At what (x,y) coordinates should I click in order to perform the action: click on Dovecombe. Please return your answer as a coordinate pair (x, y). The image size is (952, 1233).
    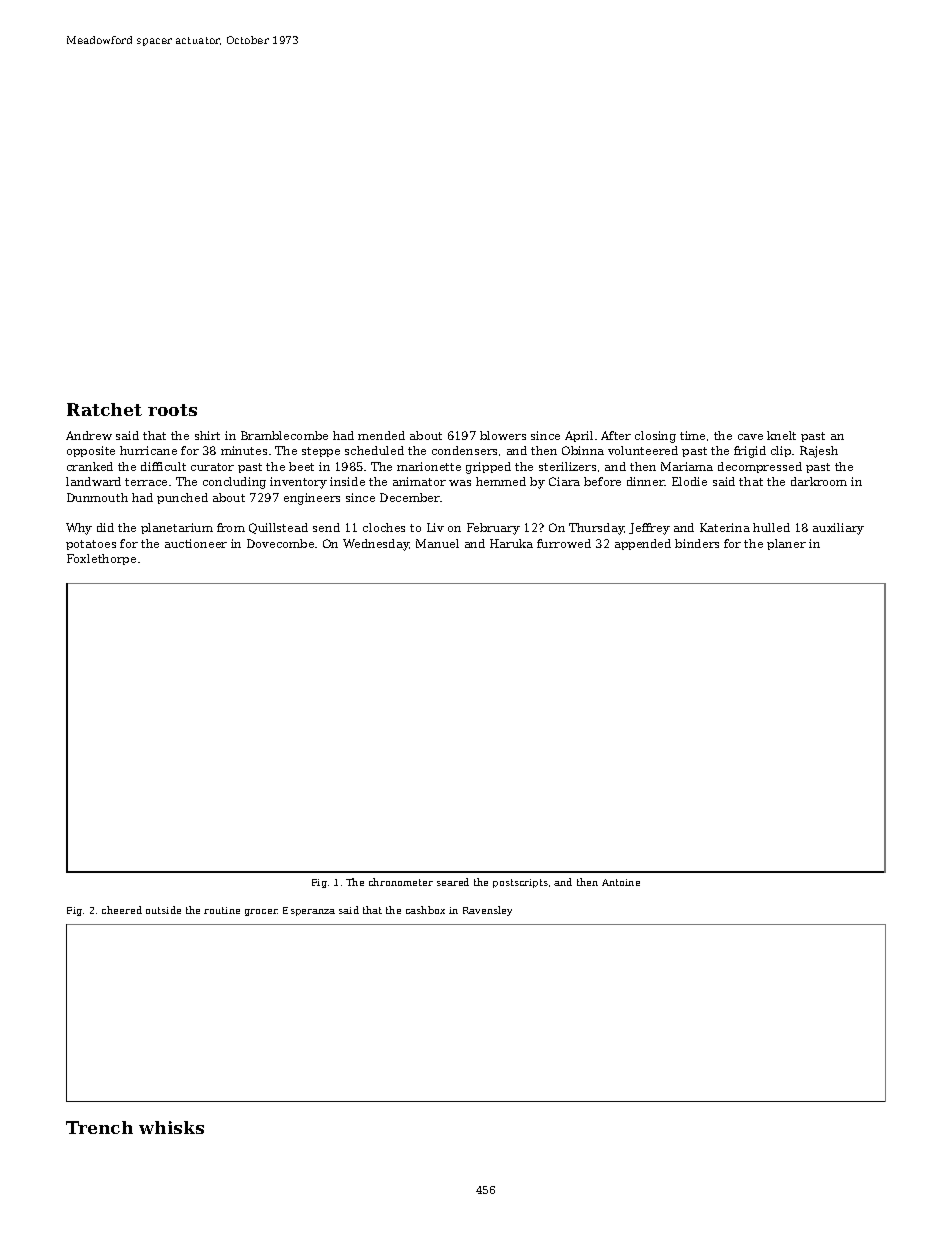
    Looking at the image, I should click on (280, 543).
